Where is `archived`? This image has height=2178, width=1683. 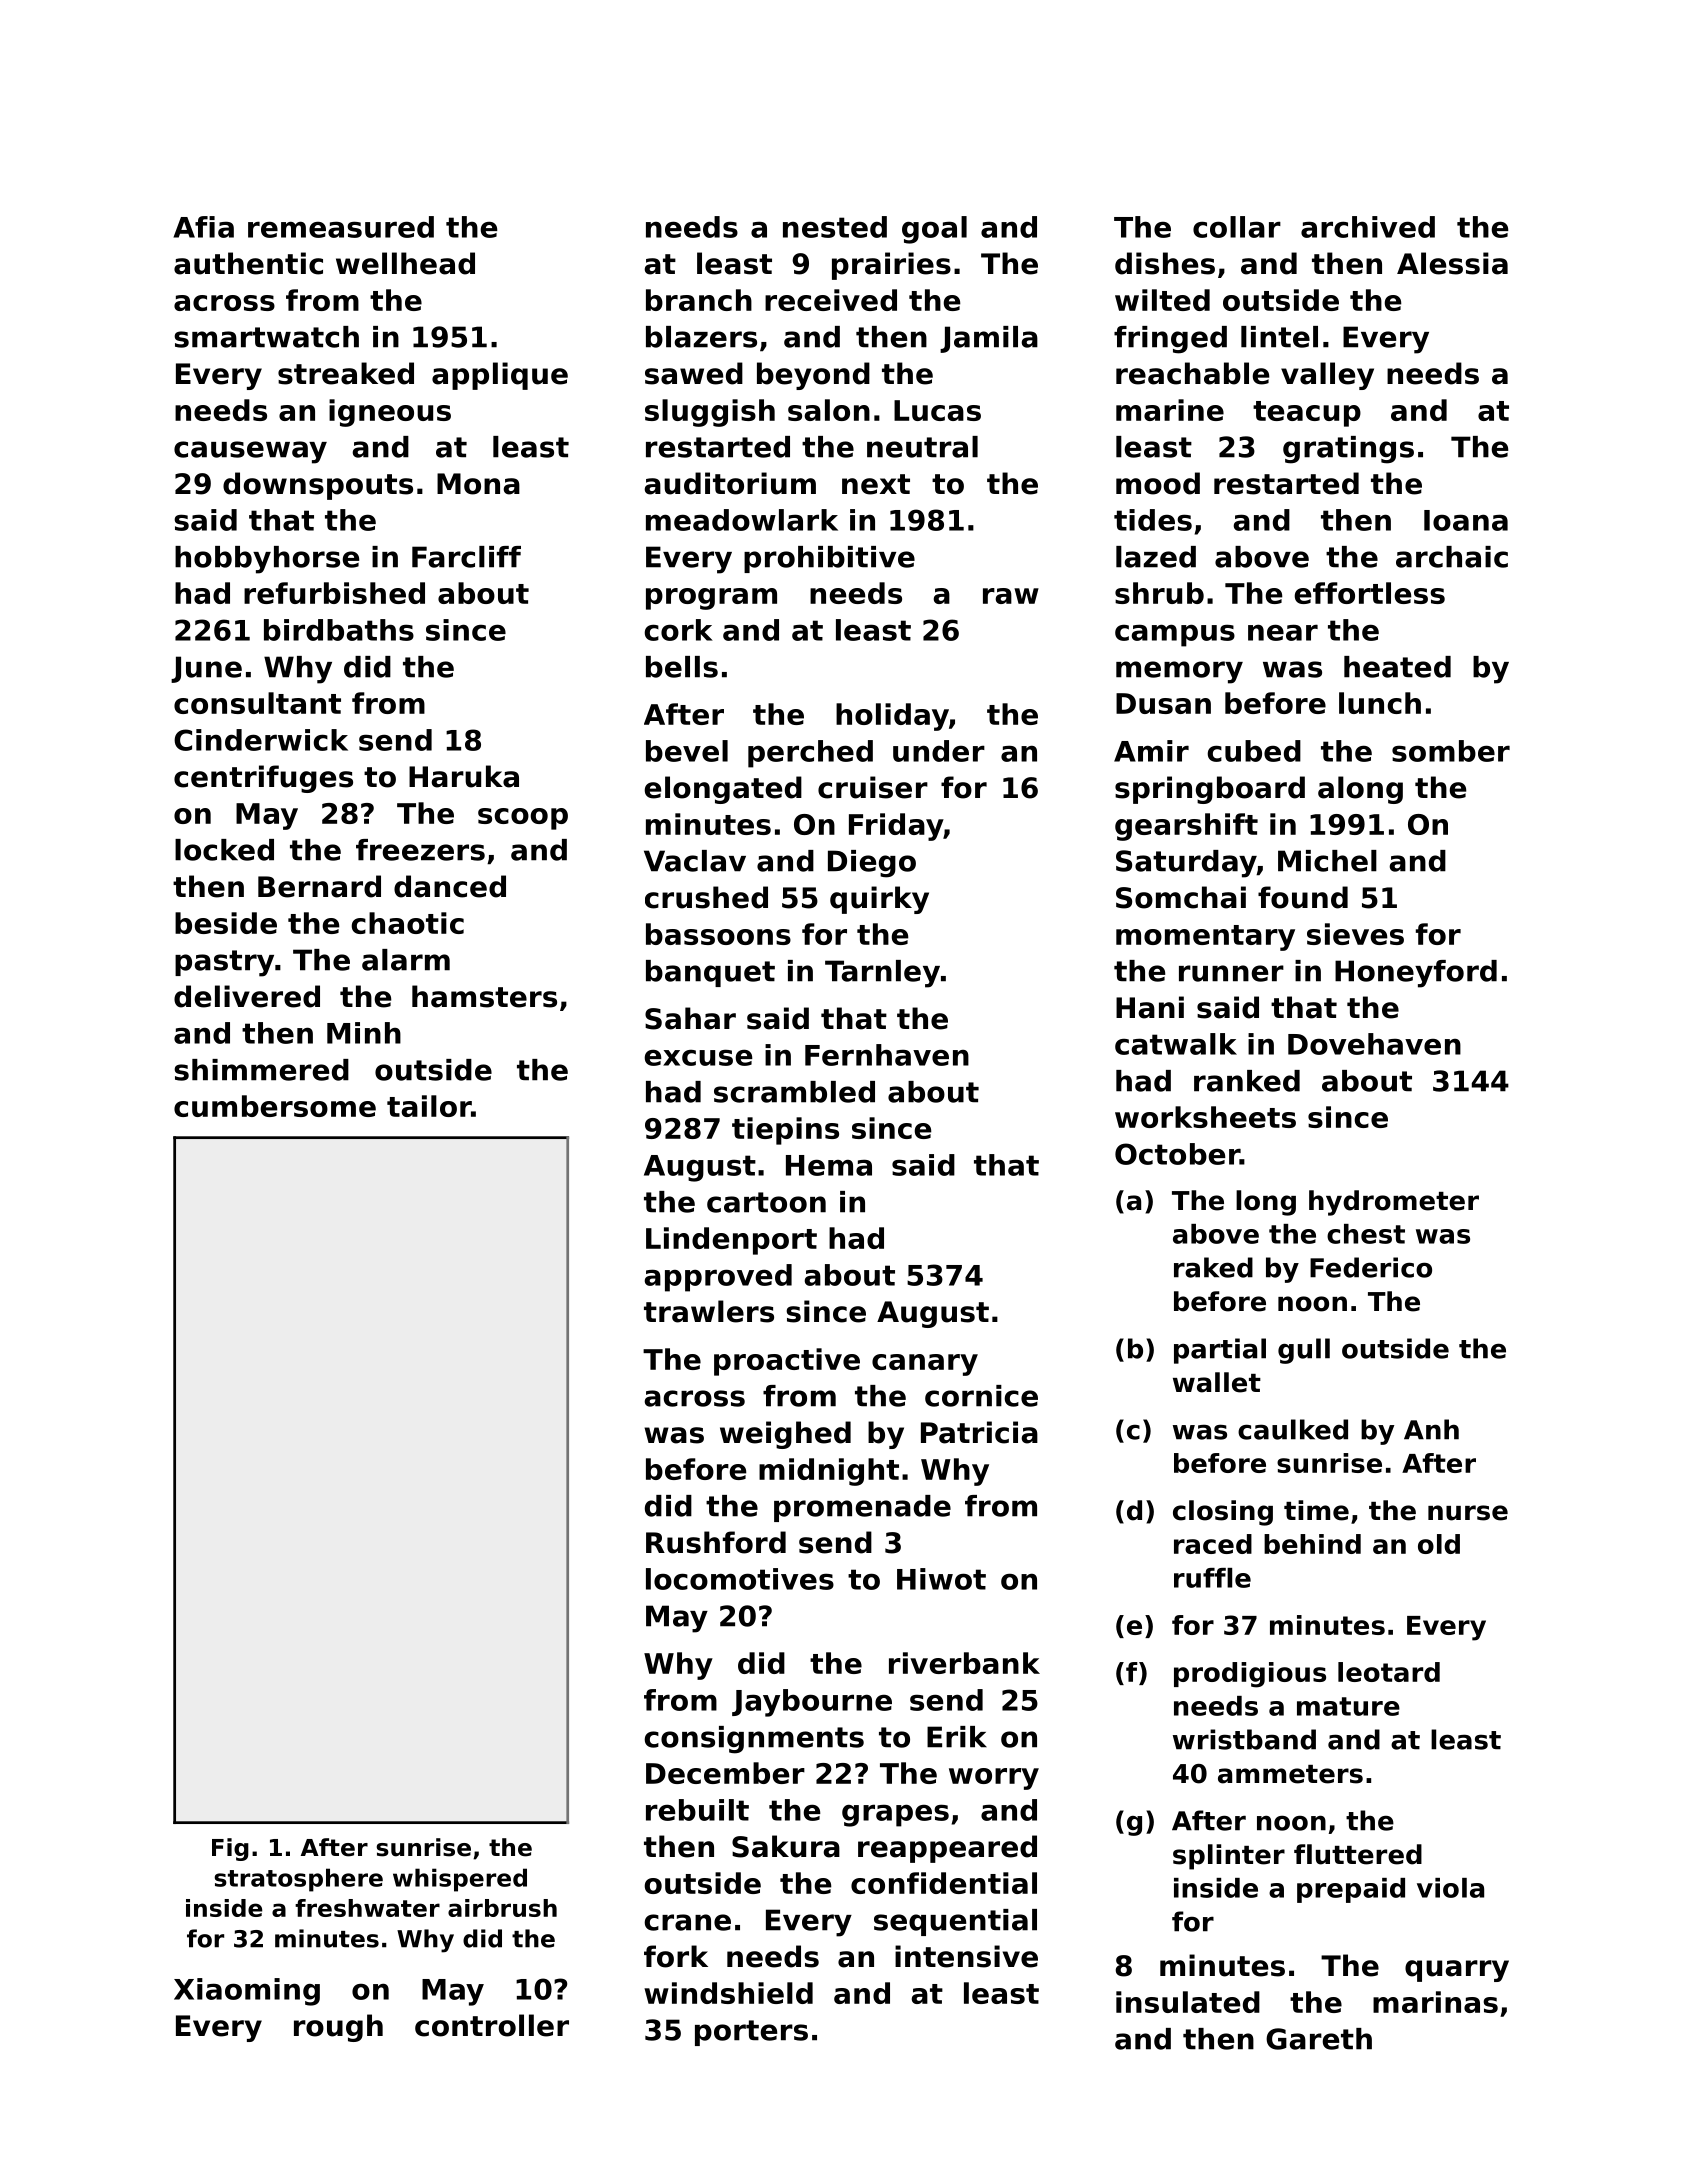
archived is located at coordinates (1368, 227).
